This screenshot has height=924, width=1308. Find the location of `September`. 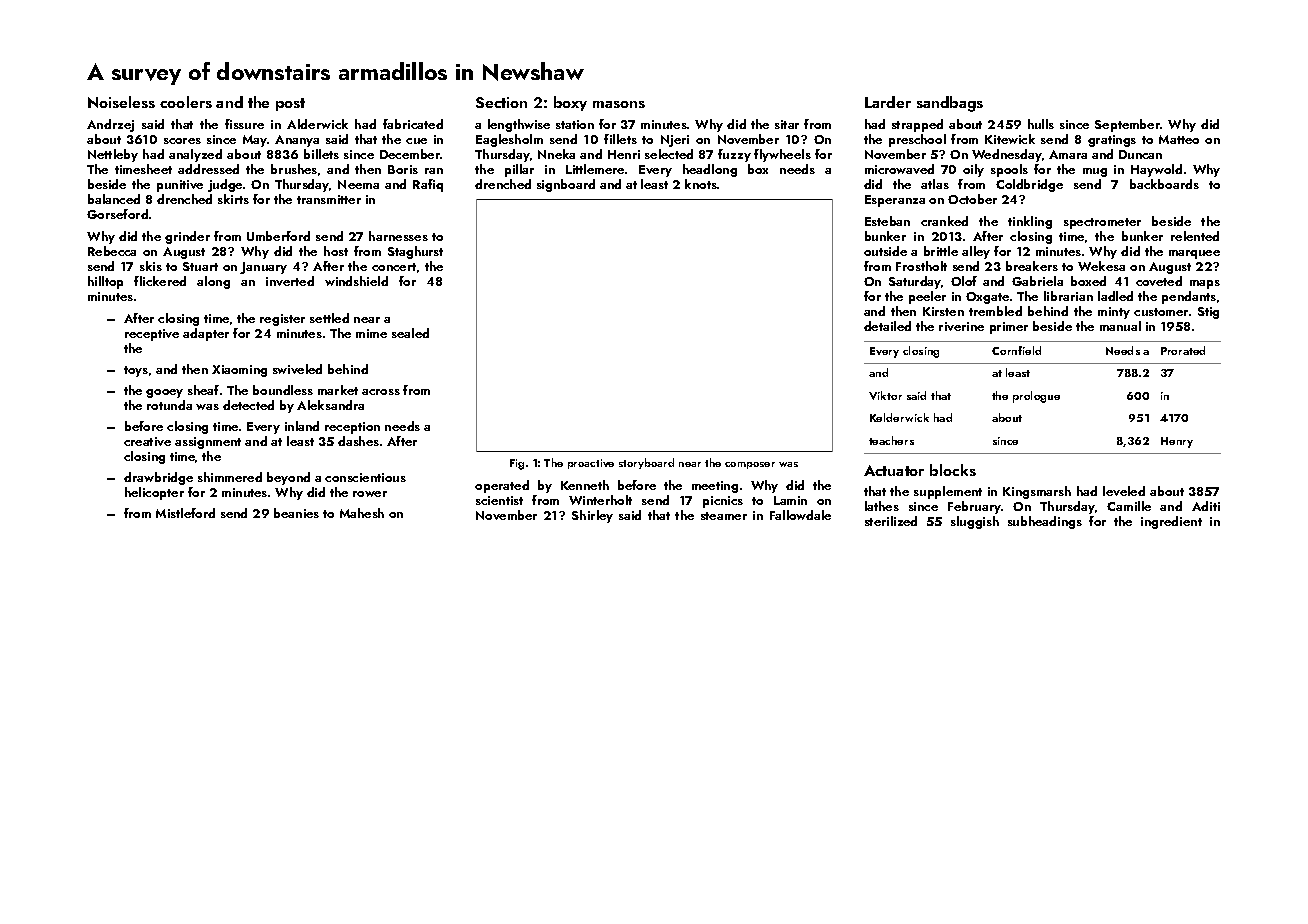

September is located at coordinates (1128, 125).
